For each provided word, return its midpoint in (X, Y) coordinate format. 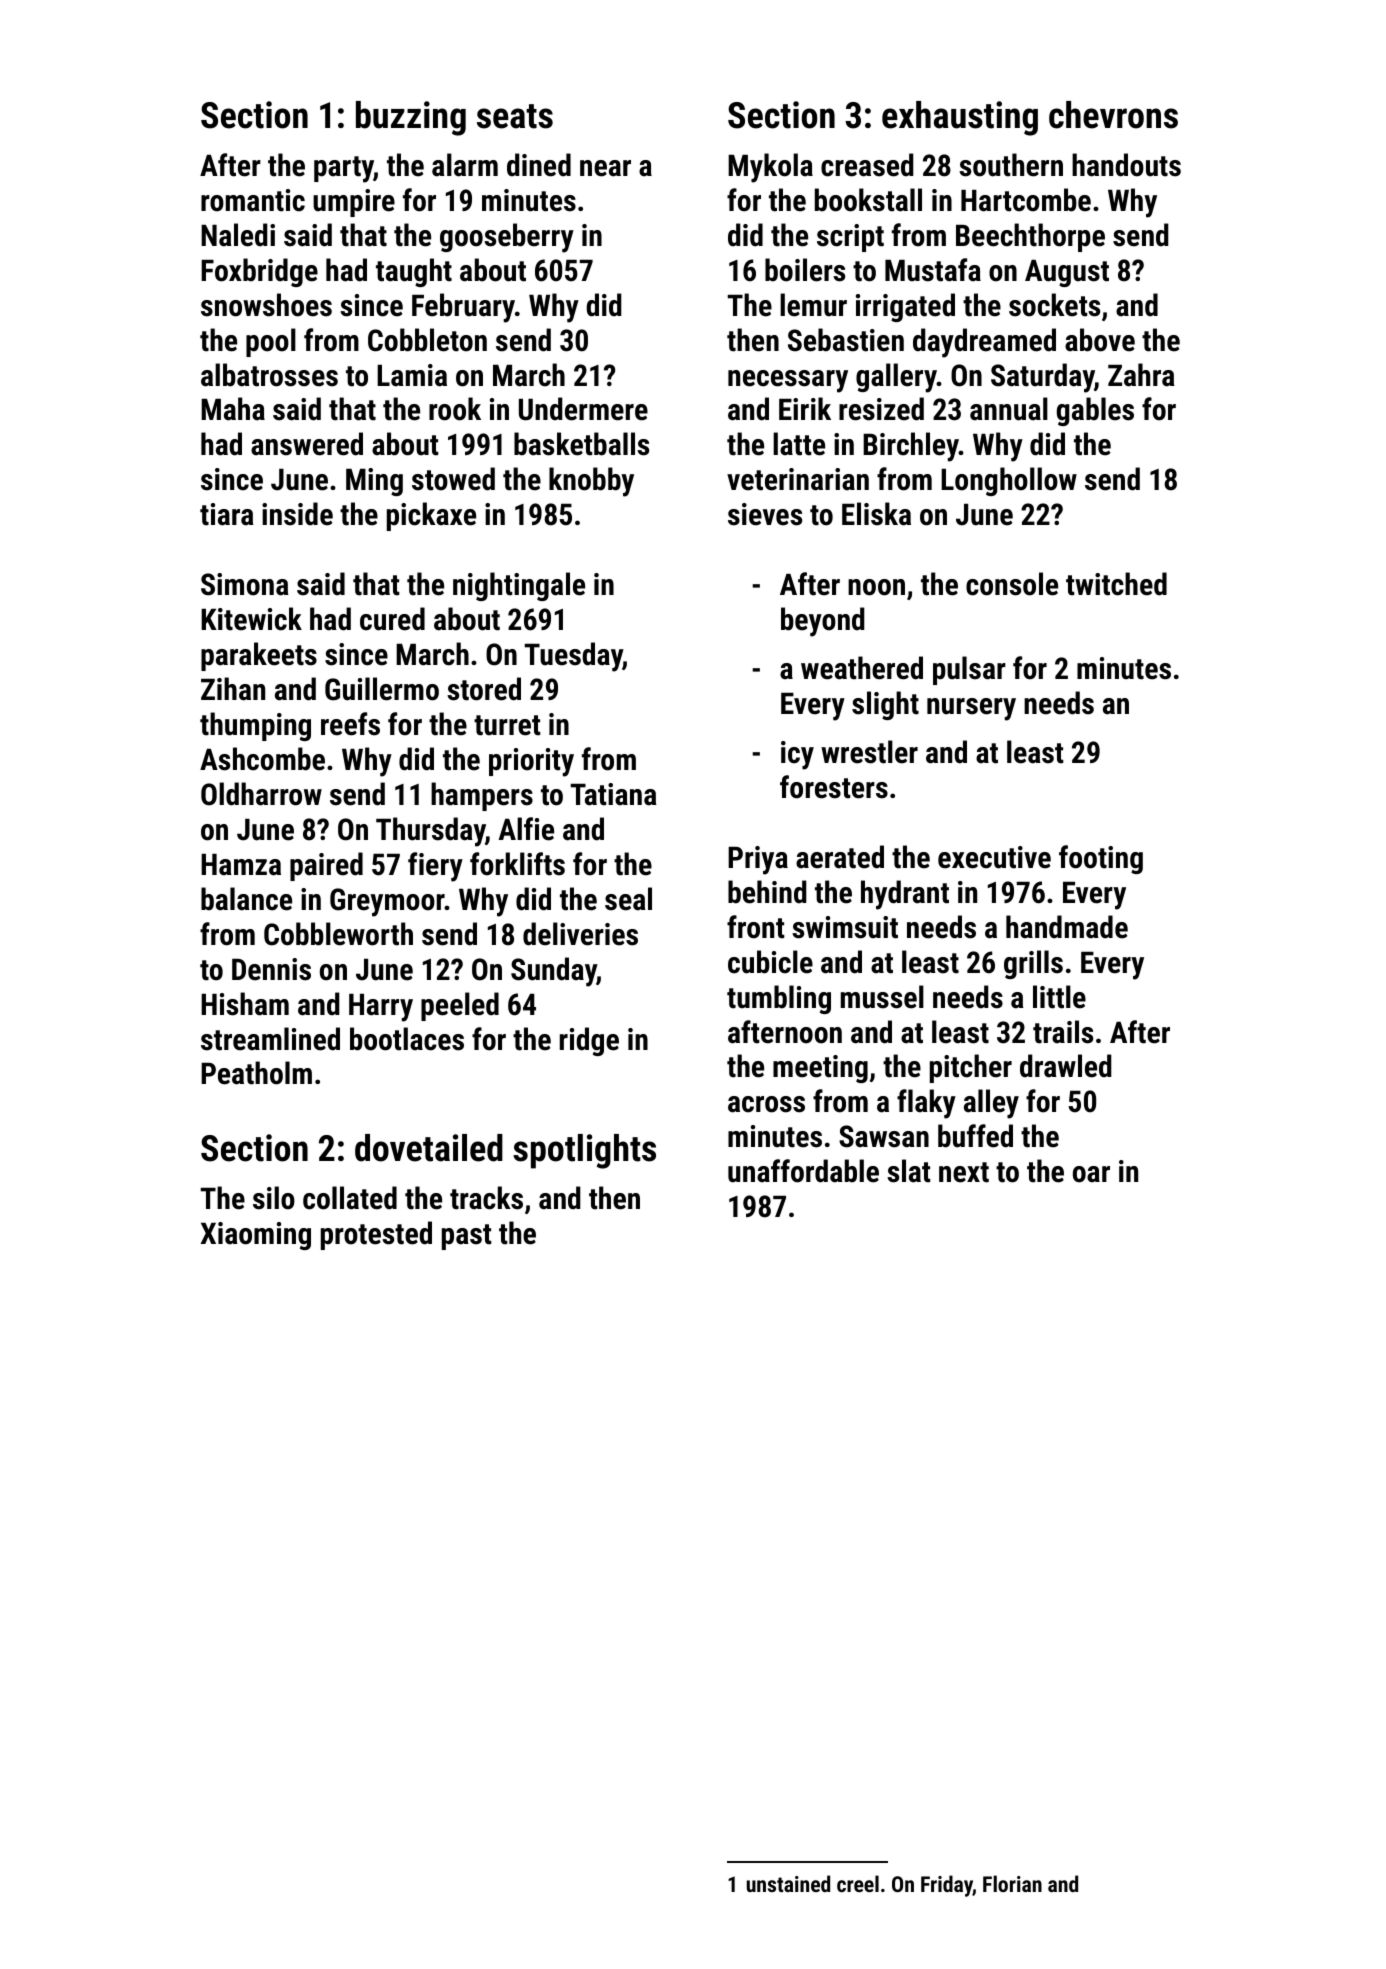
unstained (788, 1883)
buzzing (411, 118)
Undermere (583, 409)
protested (376, 1235)
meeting (820, 1069)
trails (1063, 1032)
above (1100, 340)
